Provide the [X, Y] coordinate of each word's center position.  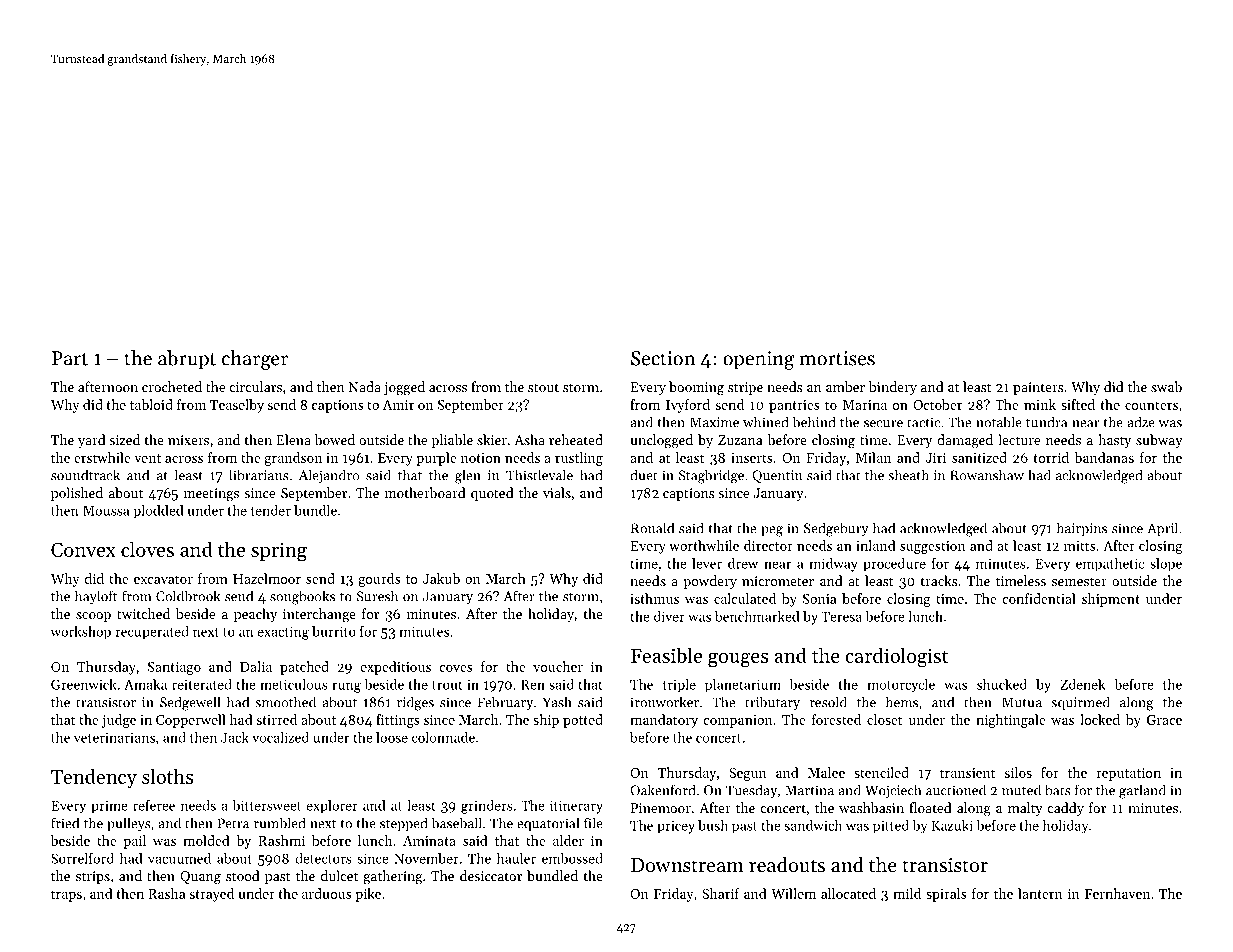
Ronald [652, 528]
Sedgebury [836, 529]
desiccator [491, 875]
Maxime [714, 422]
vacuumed [179, 858]
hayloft [96, 597]
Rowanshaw [987, 475]
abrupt [187, 360]
